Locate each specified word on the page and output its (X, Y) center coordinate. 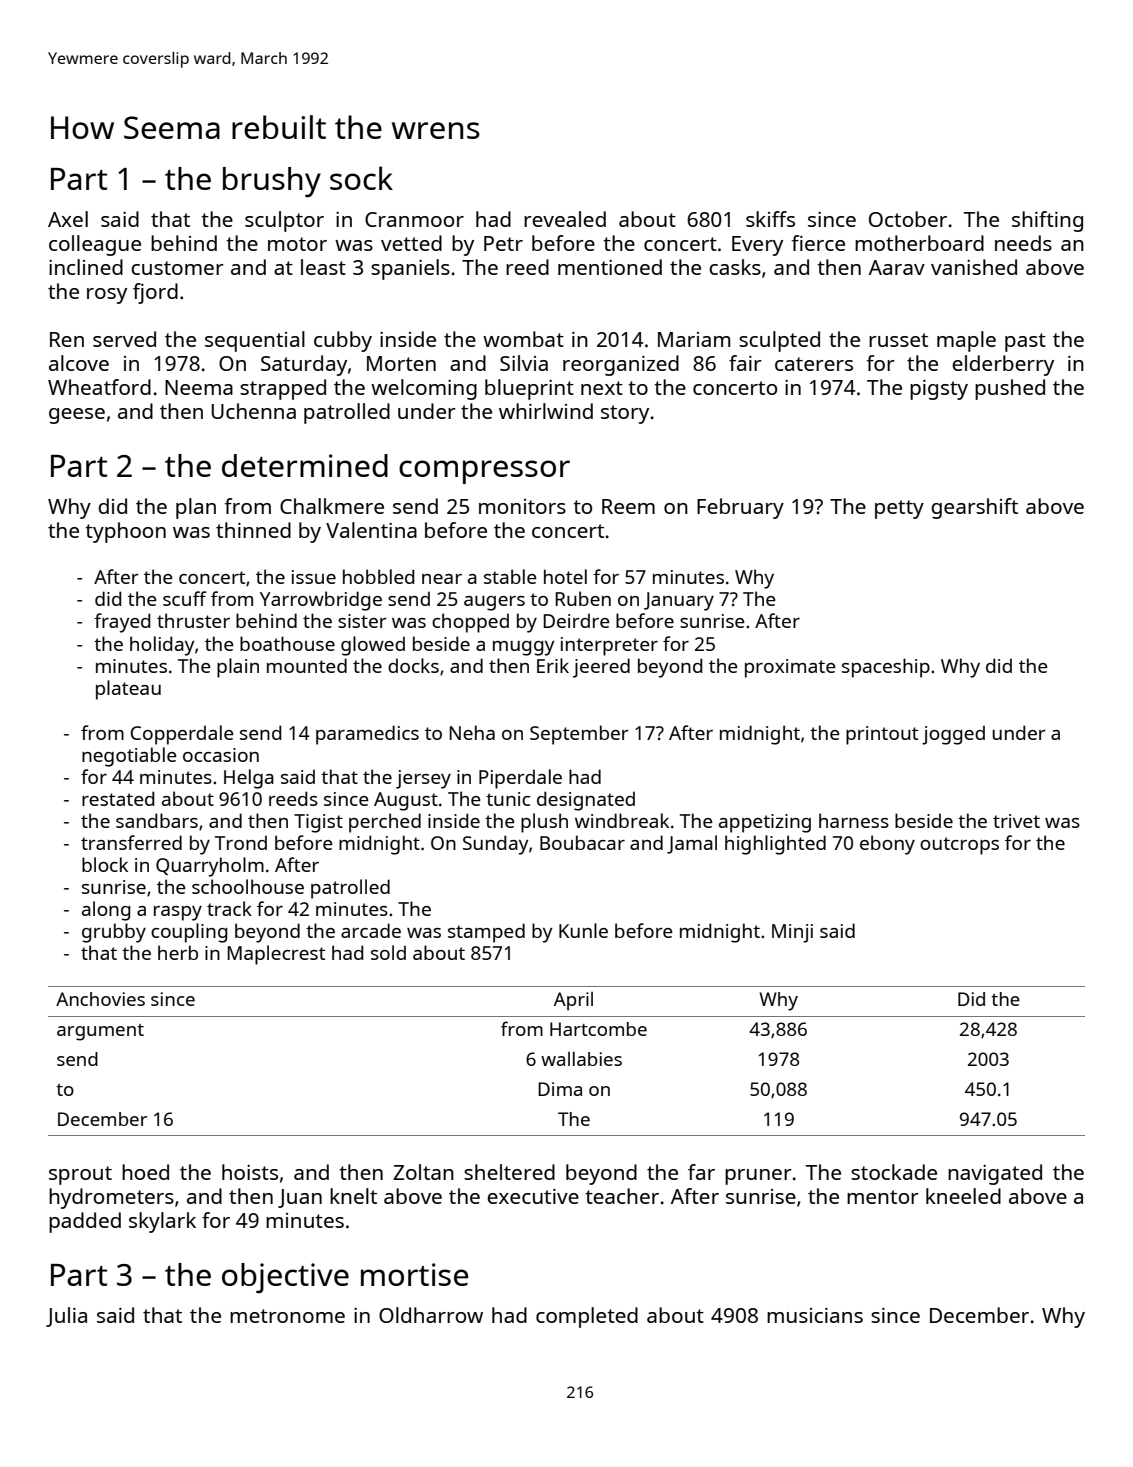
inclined (86, 267)
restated (118, 798)
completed (587, 1317)
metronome (287, 1316)
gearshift (974, 508)
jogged (953, 735)
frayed (122, 623)
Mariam (694, 339)
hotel (565, 576)
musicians (815, 1315)
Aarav (897, 267)
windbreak (622, 820)
